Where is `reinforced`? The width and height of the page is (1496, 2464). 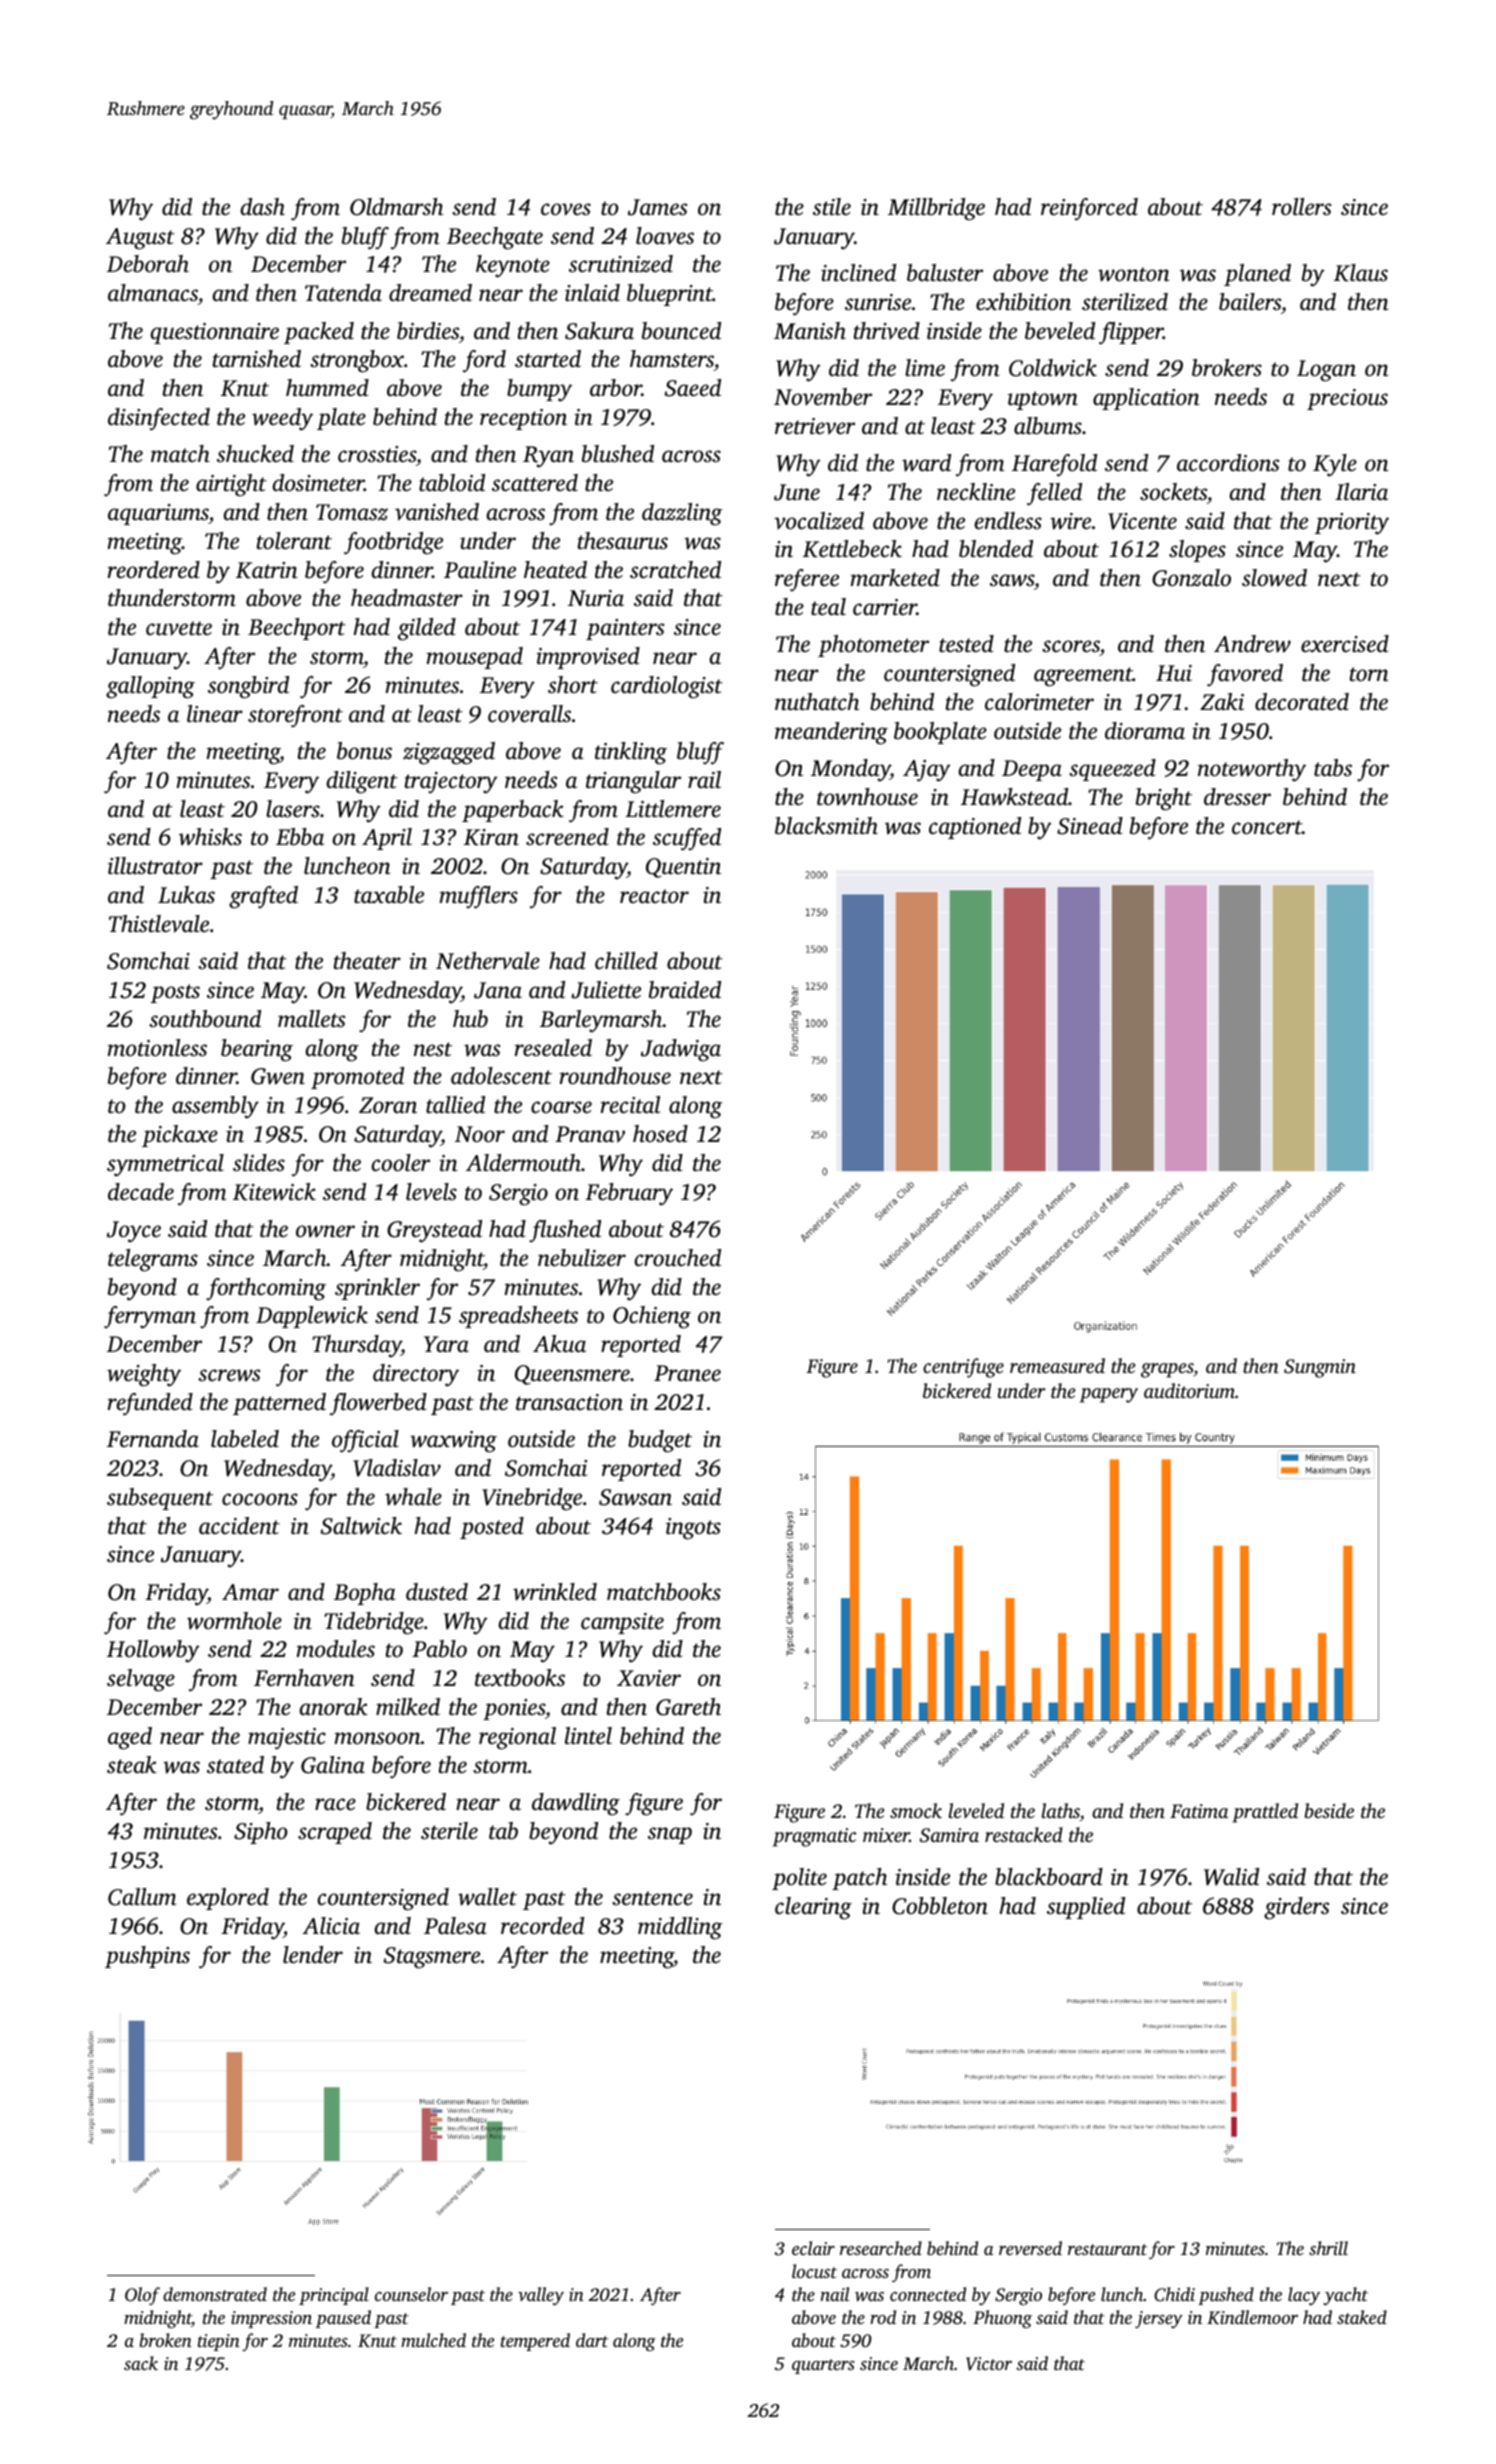
reinforced is located at coordinates (1089, 209).
